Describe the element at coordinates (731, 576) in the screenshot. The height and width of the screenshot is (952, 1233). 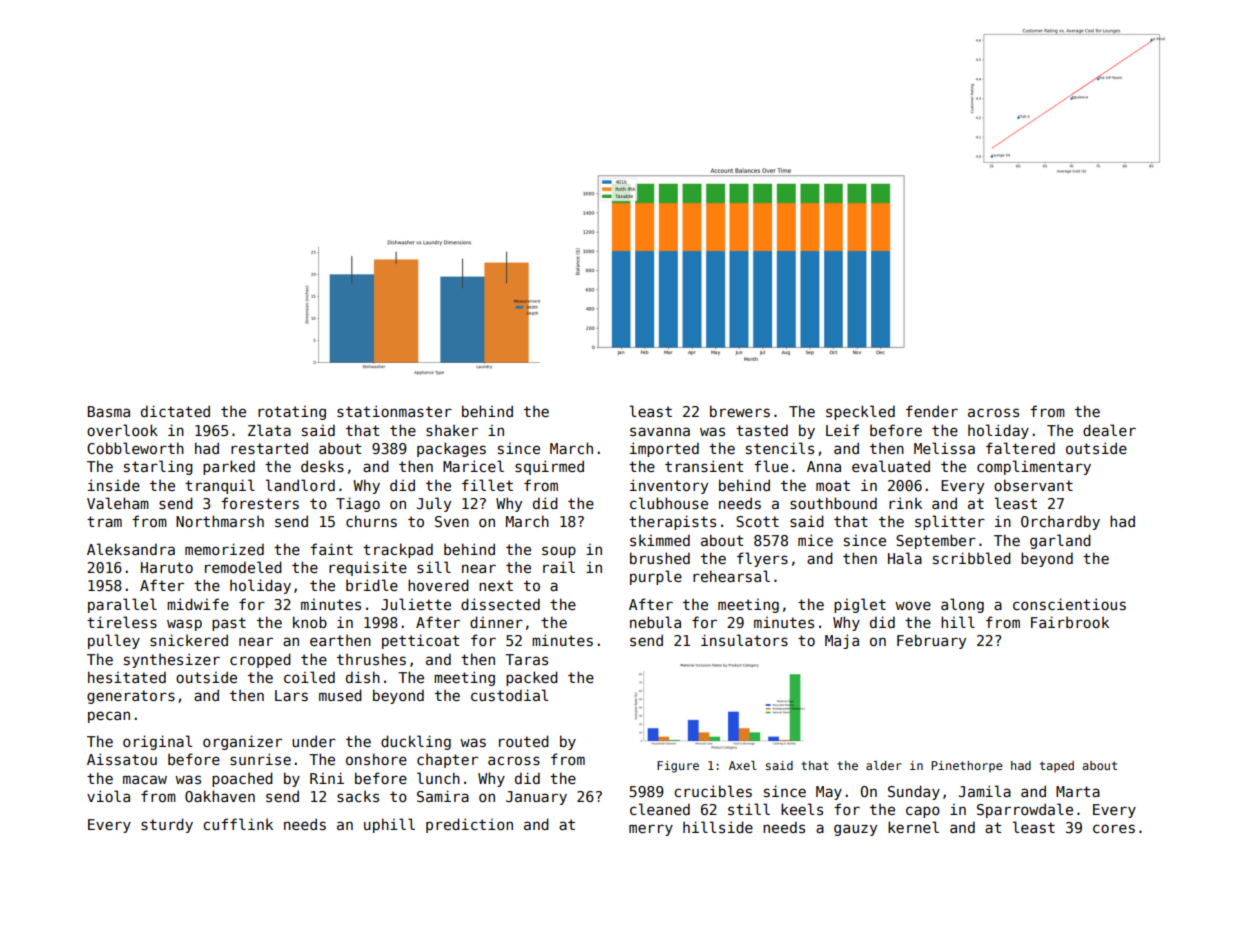
I see `rehearsal` at that location.
